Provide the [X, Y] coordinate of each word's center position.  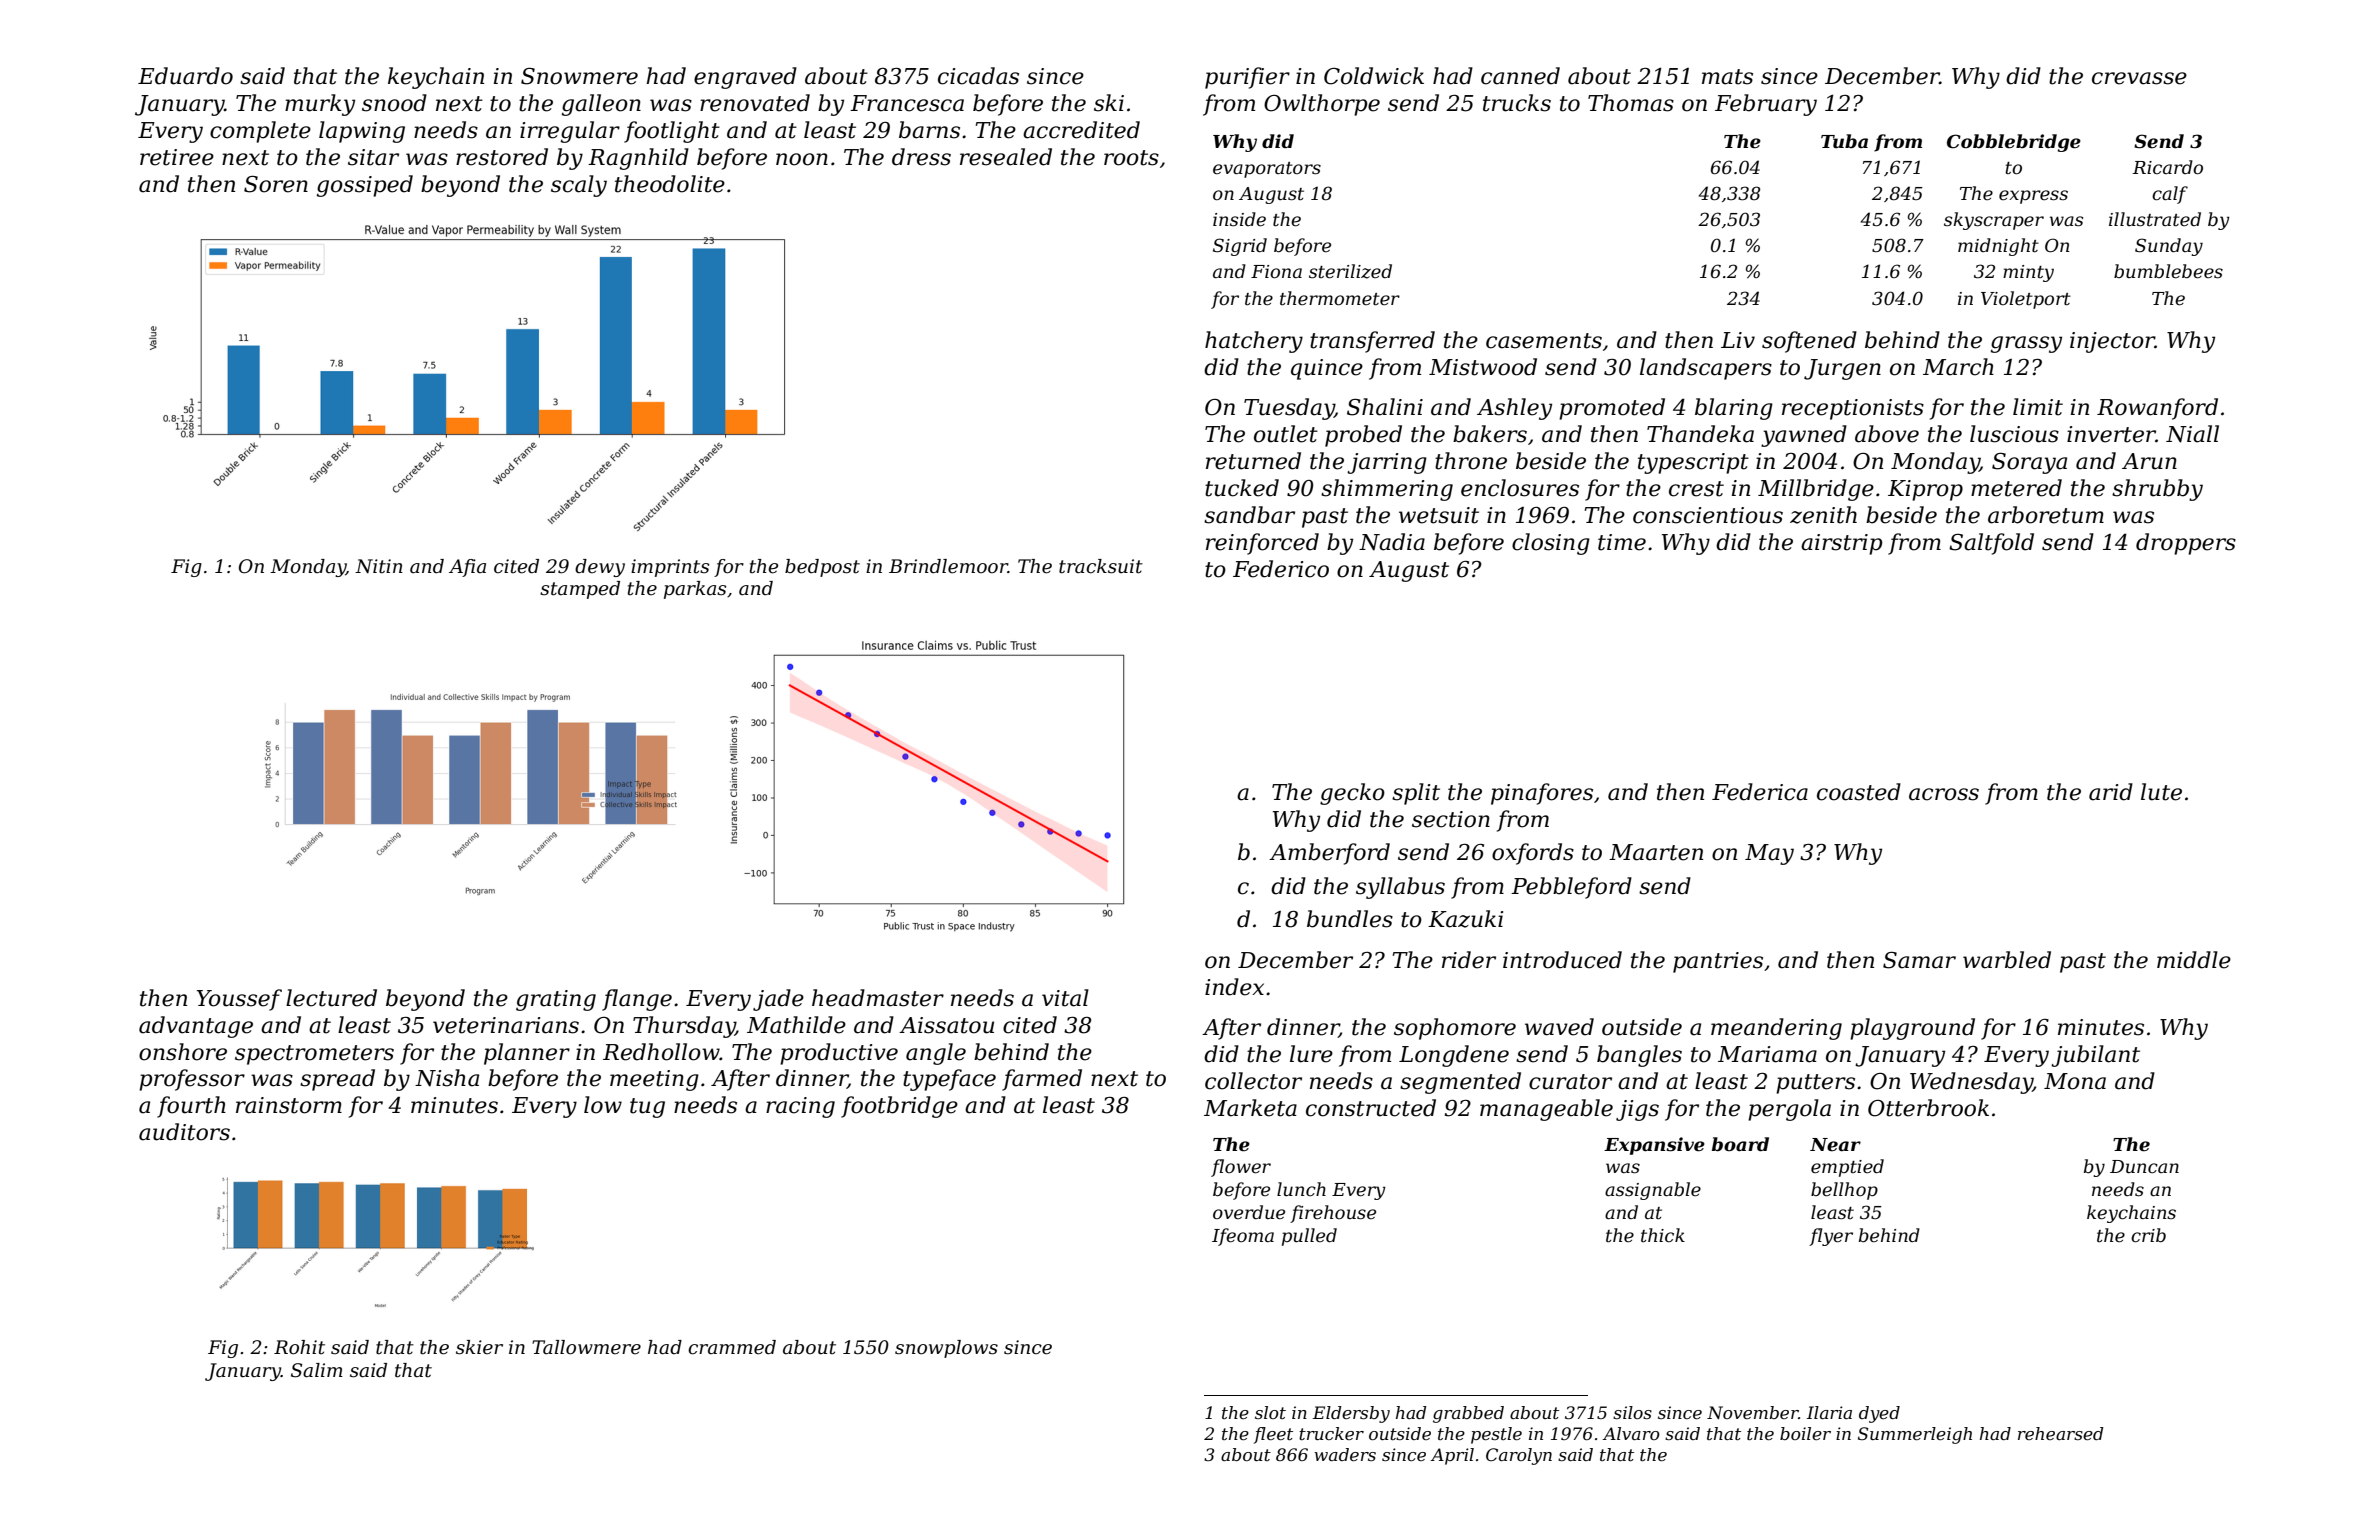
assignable [1653, 1191]
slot [1270, 1412]
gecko [1352, 794]
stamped [580, 590]
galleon [601, 105]
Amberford [1329, 854]
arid [2111, 792]
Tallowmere [586, 1347]
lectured [331, 998]
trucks [1517, 103]
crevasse [2139, 78]
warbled [2007, 960]
